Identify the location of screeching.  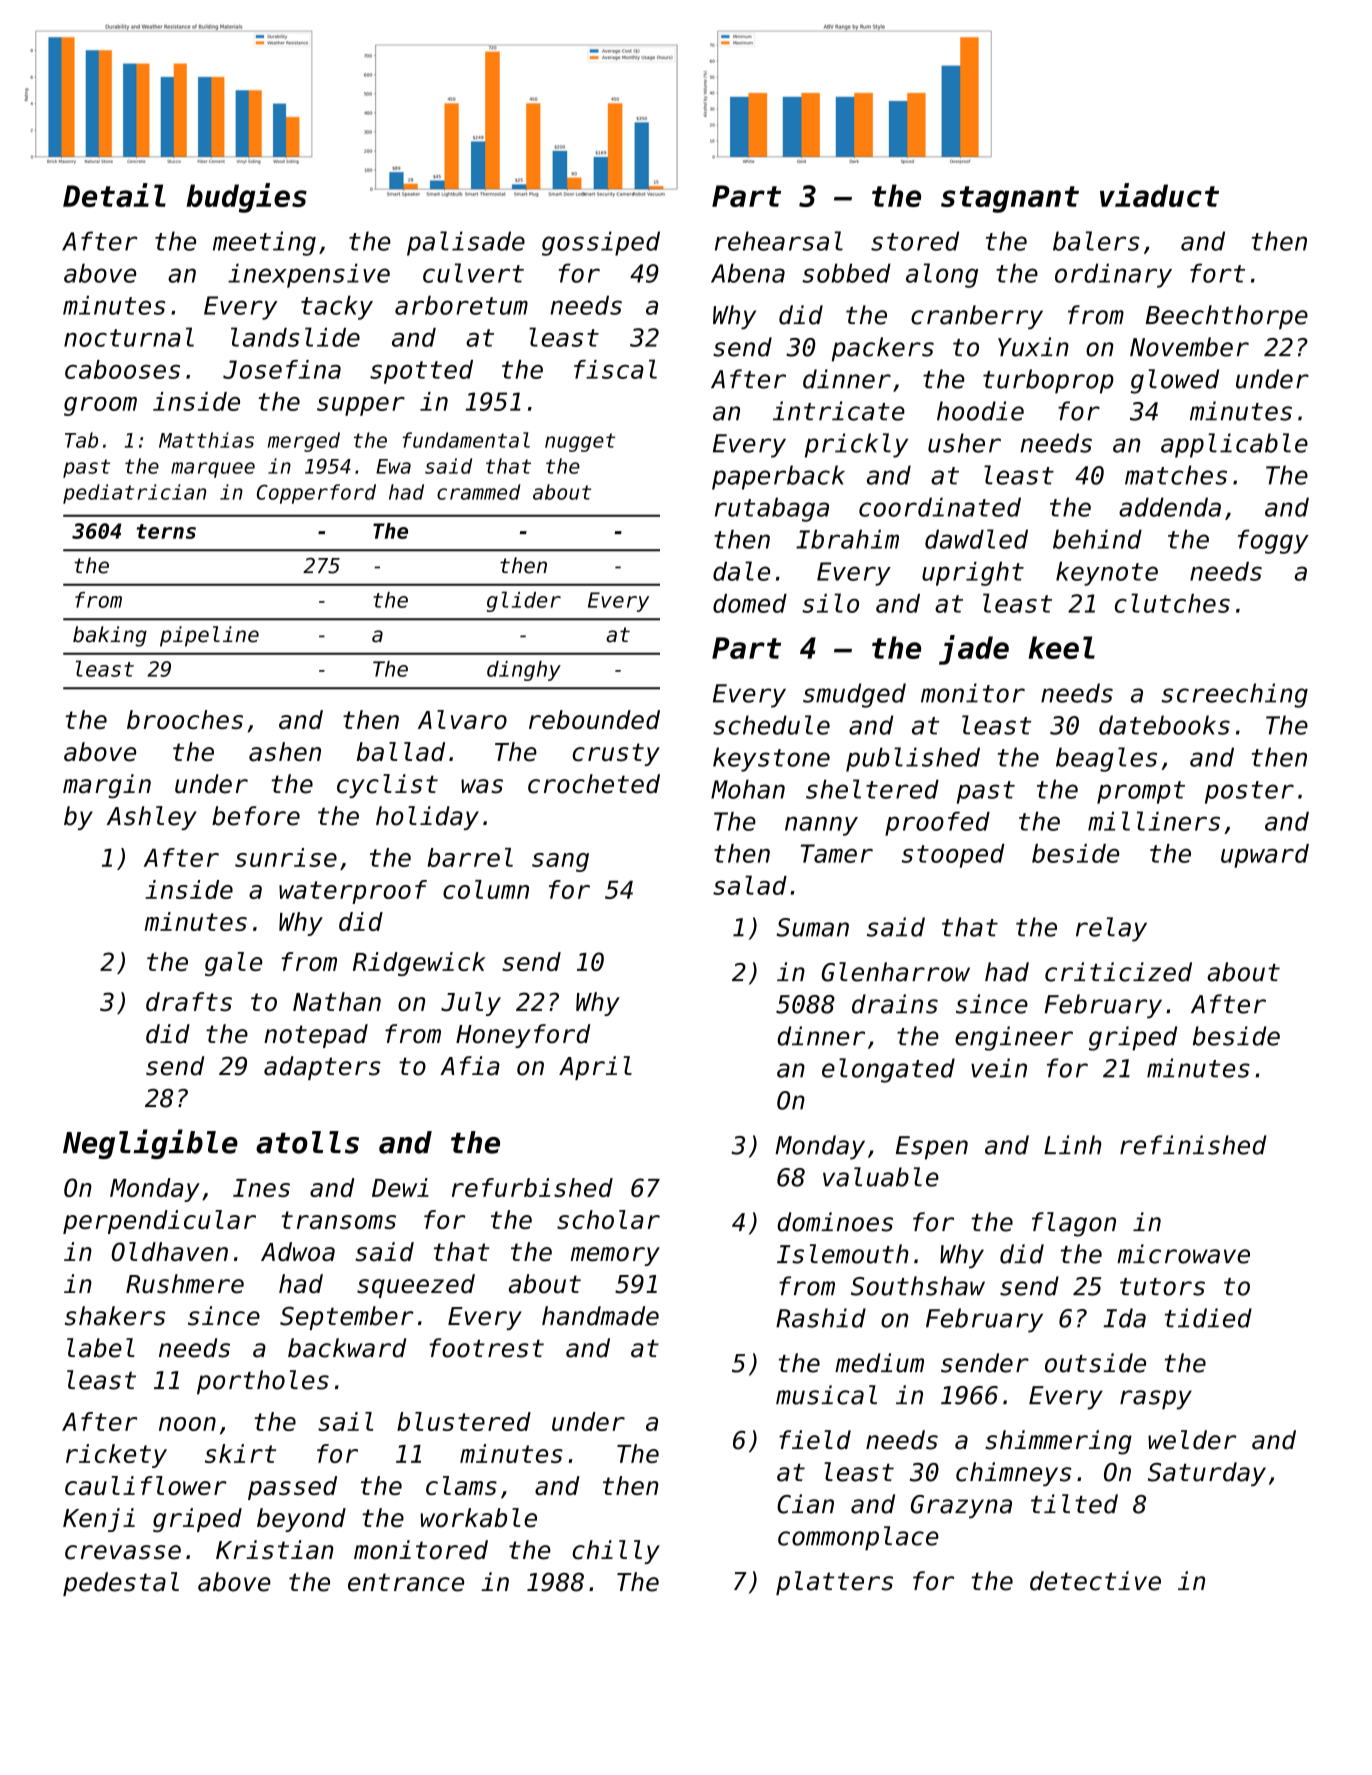
(1234, 695).
